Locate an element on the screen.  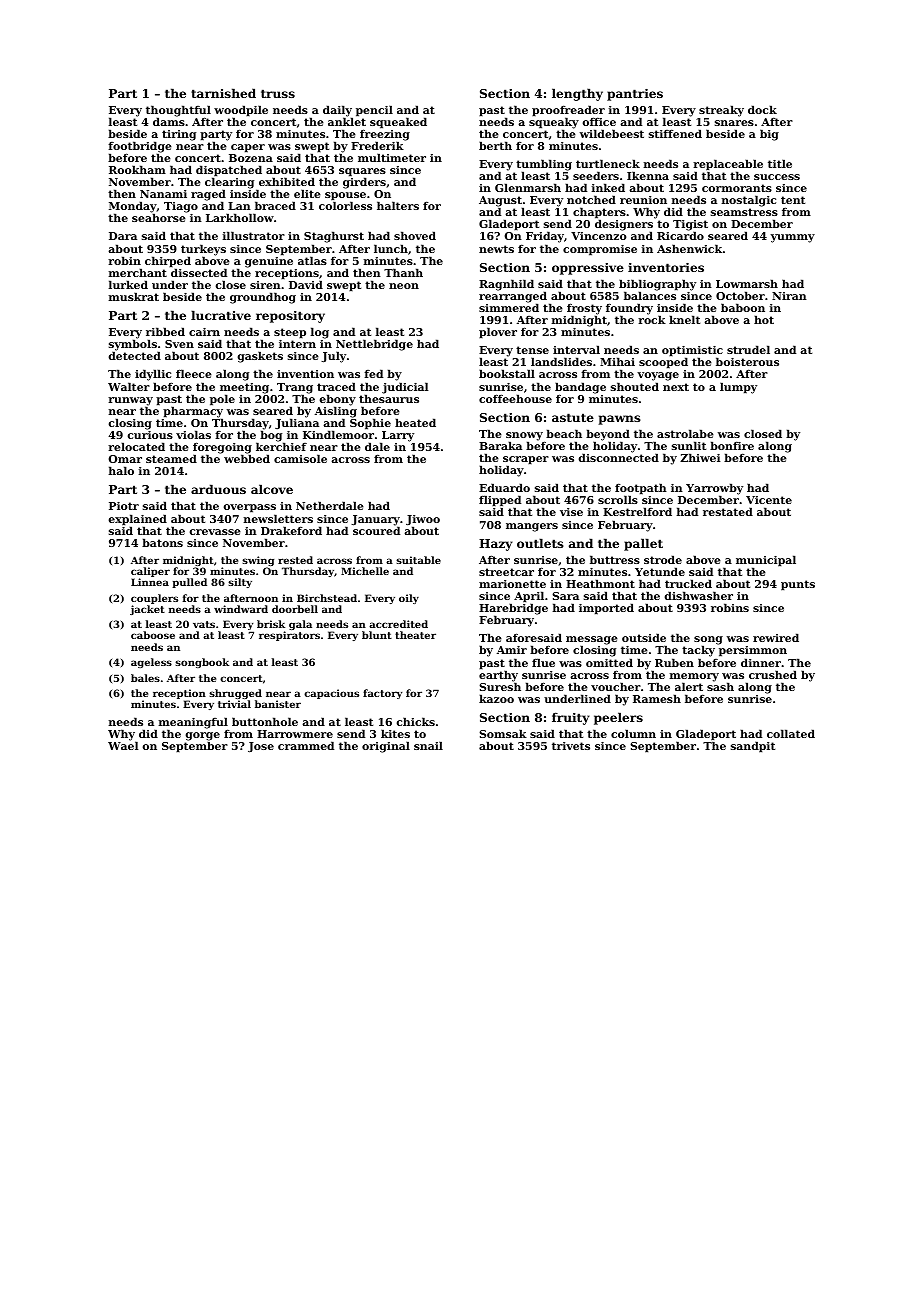
Tigist is located at coordinates (690, 226).
